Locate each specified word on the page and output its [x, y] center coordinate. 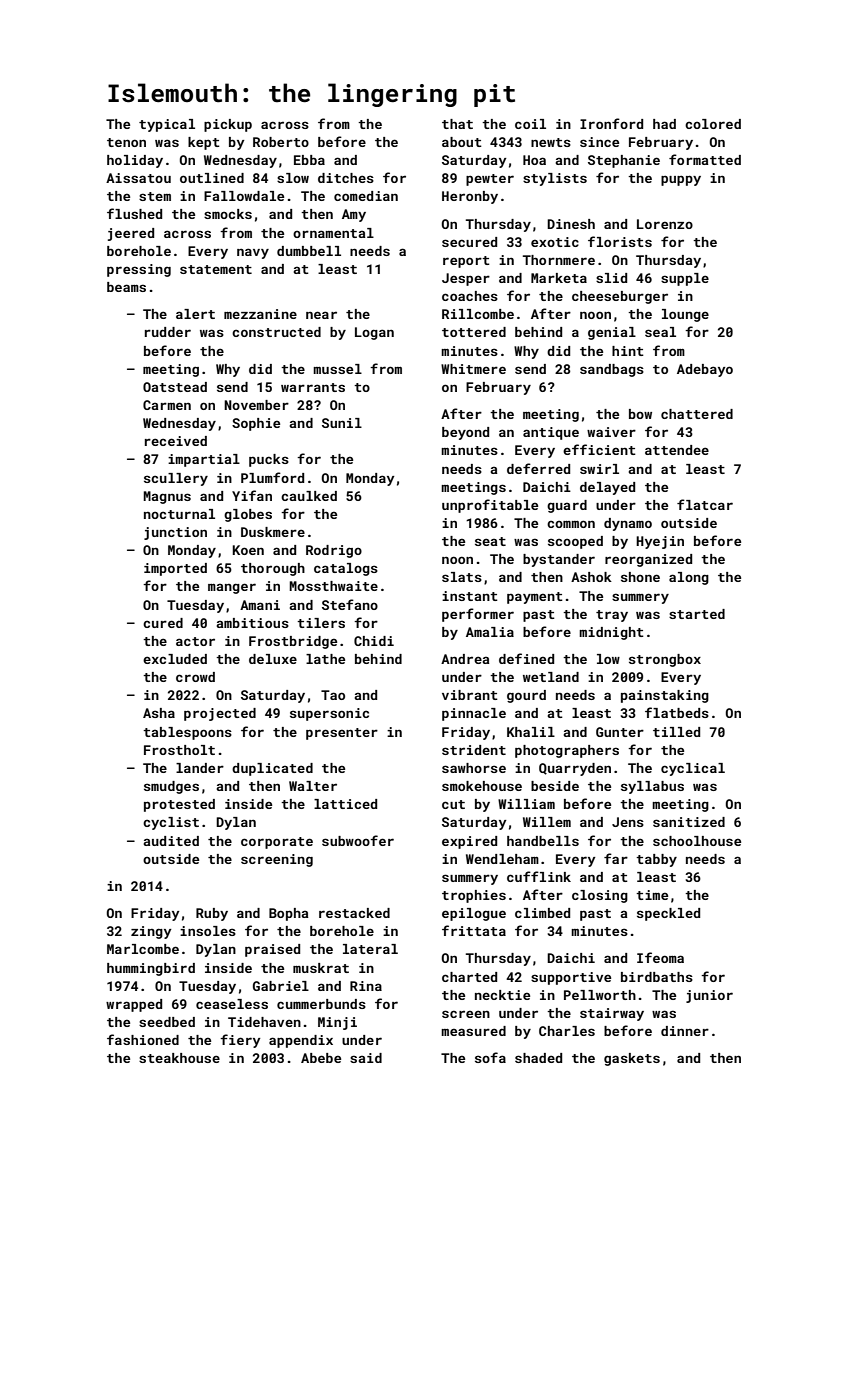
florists [620, 241]
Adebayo [705, 370]
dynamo [628, 524]
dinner [685, 1031]
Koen [248, 550]
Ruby [212, 914]
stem [155, 196]
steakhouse [179, 1058]
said [366, 1058]
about [462, 142]
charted [469, 977]
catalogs [346, 569]
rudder [168, 332]
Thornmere [559, 260]
